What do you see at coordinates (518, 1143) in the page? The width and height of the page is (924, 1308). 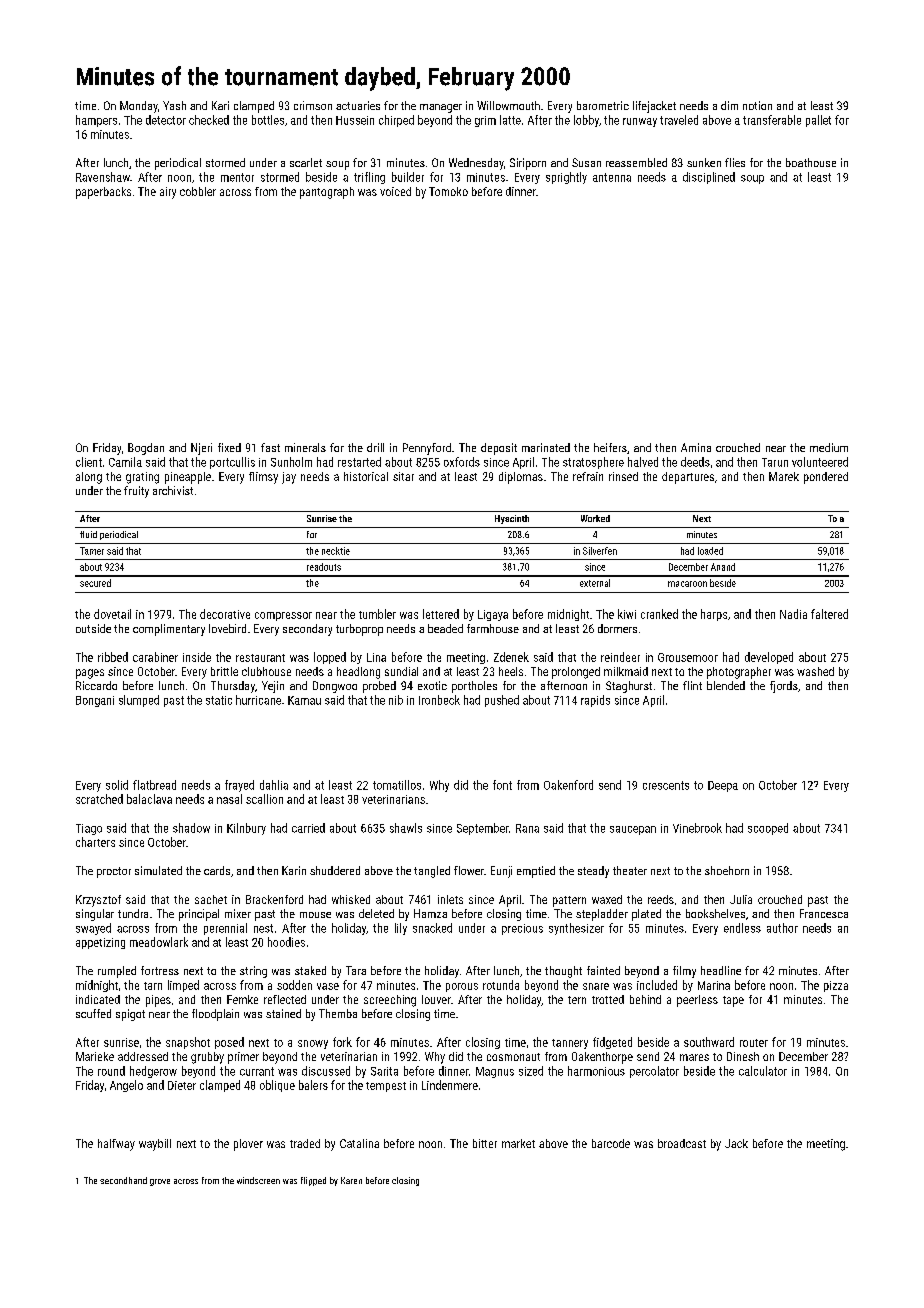 I see `market` at bounding box center [518, 1143].
